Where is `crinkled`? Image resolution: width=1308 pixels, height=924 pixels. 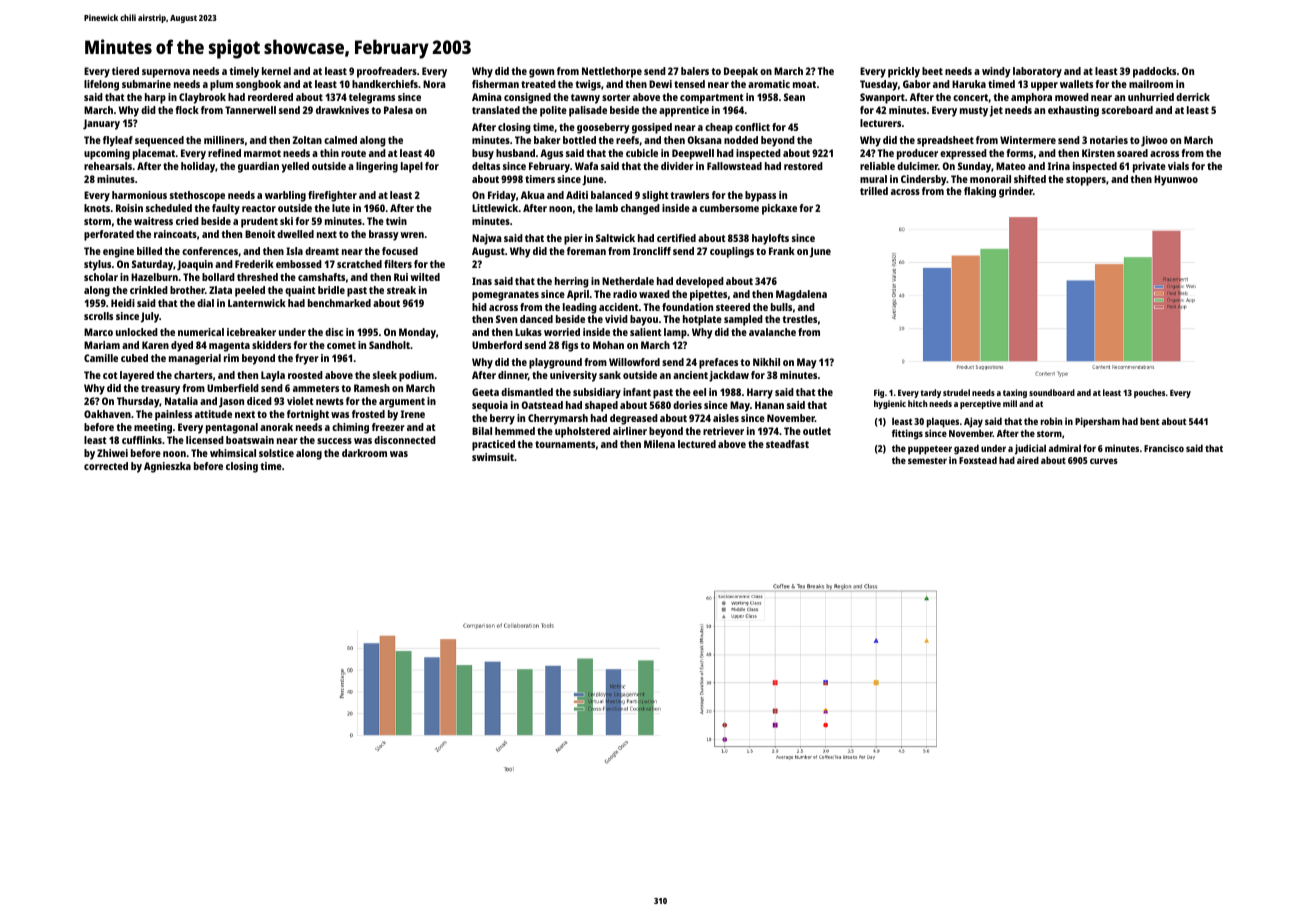 crinkled is located at coordinates (149, 290).
